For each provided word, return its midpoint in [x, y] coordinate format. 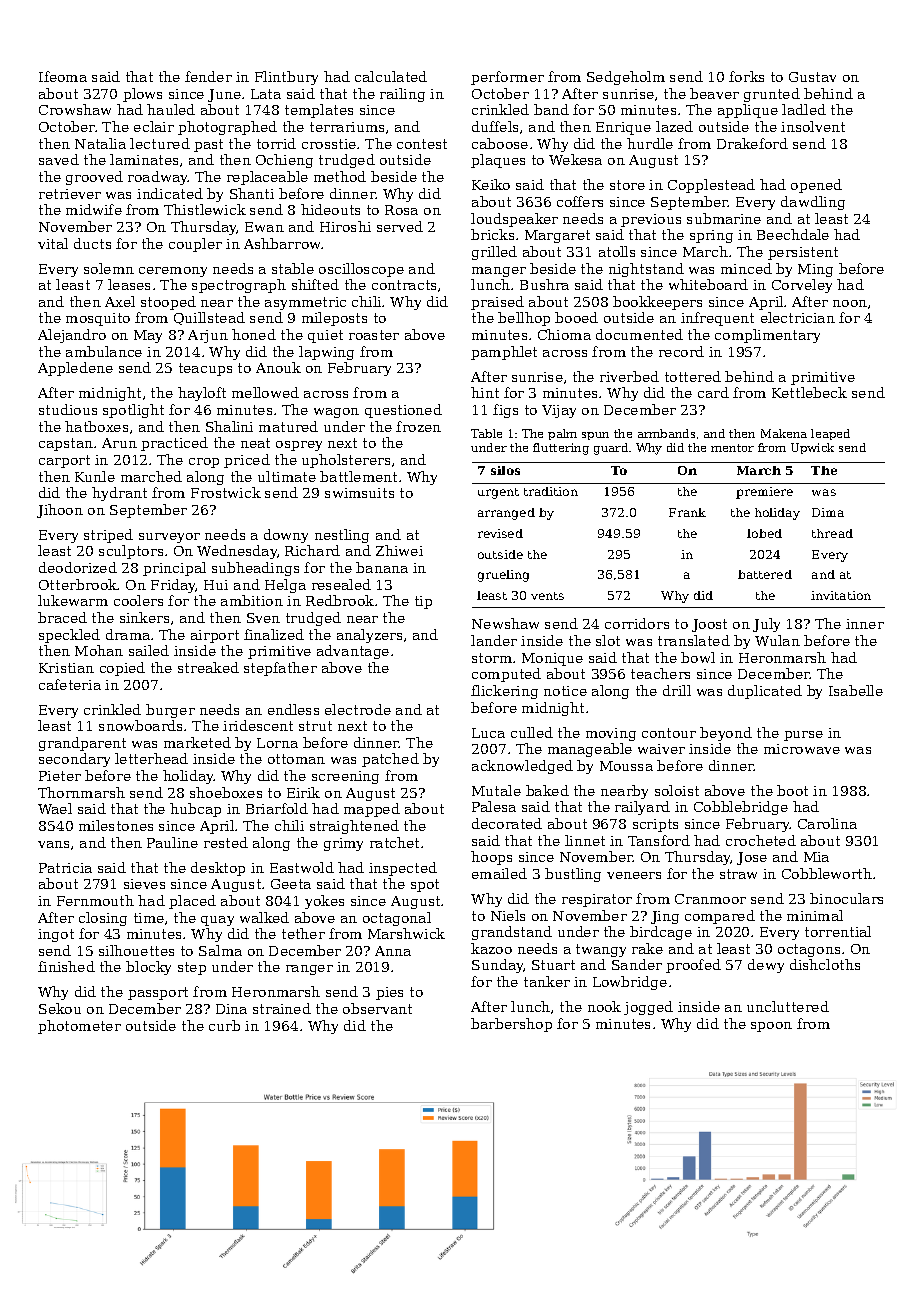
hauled [171, 109]
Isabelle [856, 690]
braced [62, 617]
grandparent [82, 744]
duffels [495, 126]
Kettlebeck [809, 392]
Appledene [75, 369]
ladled [804, 109]
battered [765, 574]
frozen [418, 426]
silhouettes [136, 950]
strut [315, 726]
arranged [506, 514]
